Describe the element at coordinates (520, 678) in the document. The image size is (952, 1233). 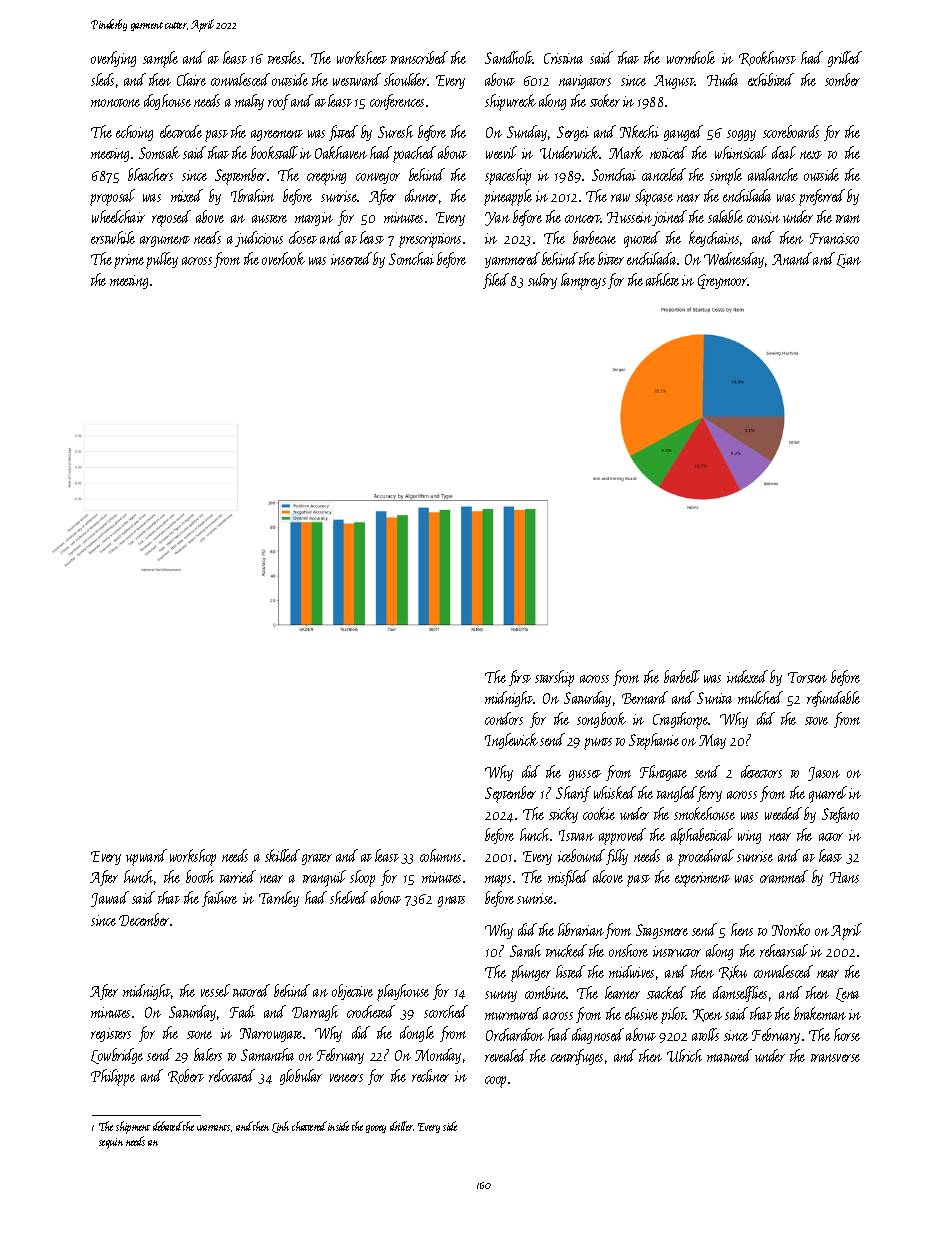
I see `first` at that location.
